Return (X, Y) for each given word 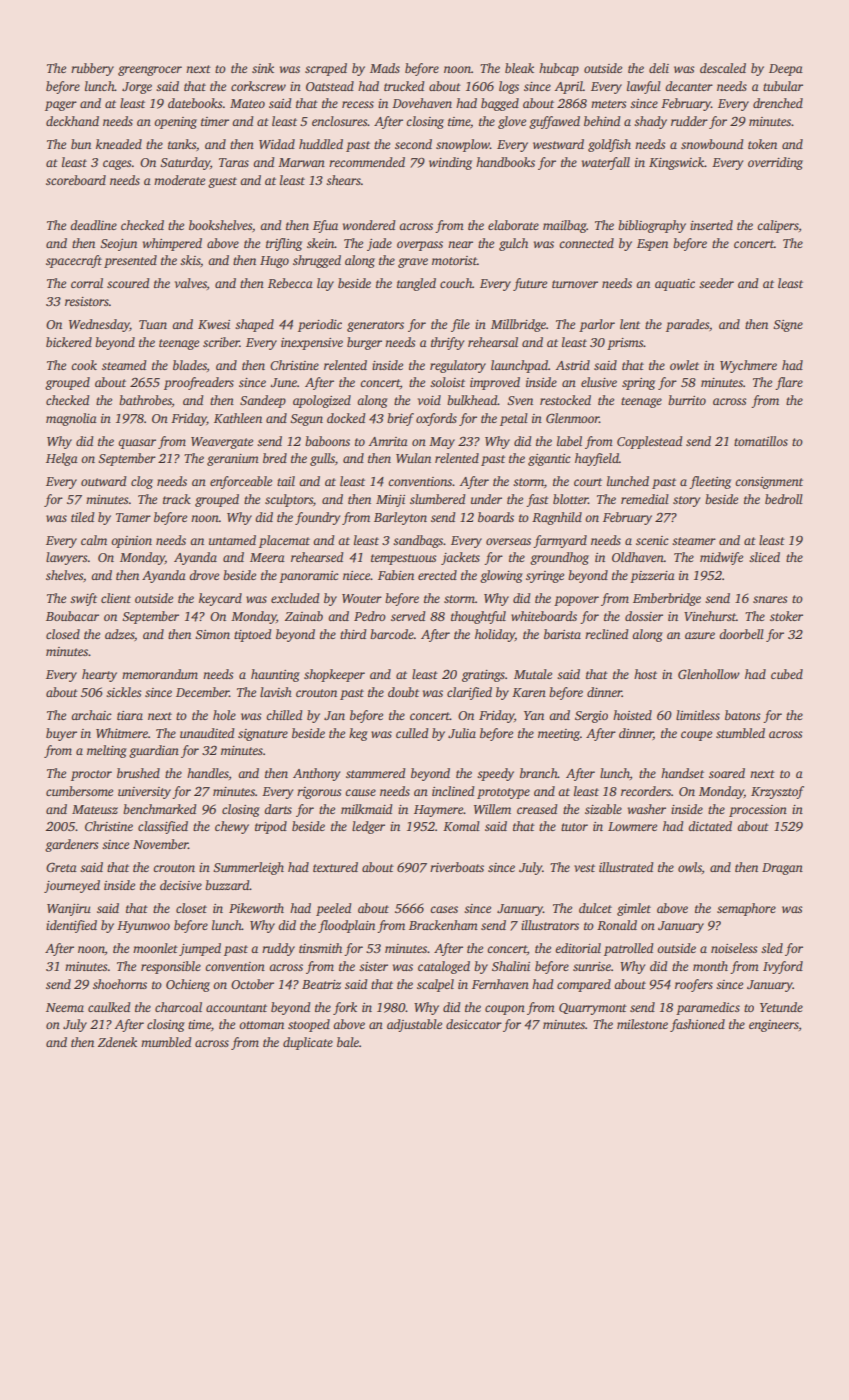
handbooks (505, 162)
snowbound (712, 144)
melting (107, 751)
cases (444, 909)
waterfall (606, 163)
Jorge (137, 88)
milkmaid (367, 809)
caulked (109, 1007)
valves (191, 283)
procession (758, 811)
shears (343, 180)
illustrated (626, 867)
